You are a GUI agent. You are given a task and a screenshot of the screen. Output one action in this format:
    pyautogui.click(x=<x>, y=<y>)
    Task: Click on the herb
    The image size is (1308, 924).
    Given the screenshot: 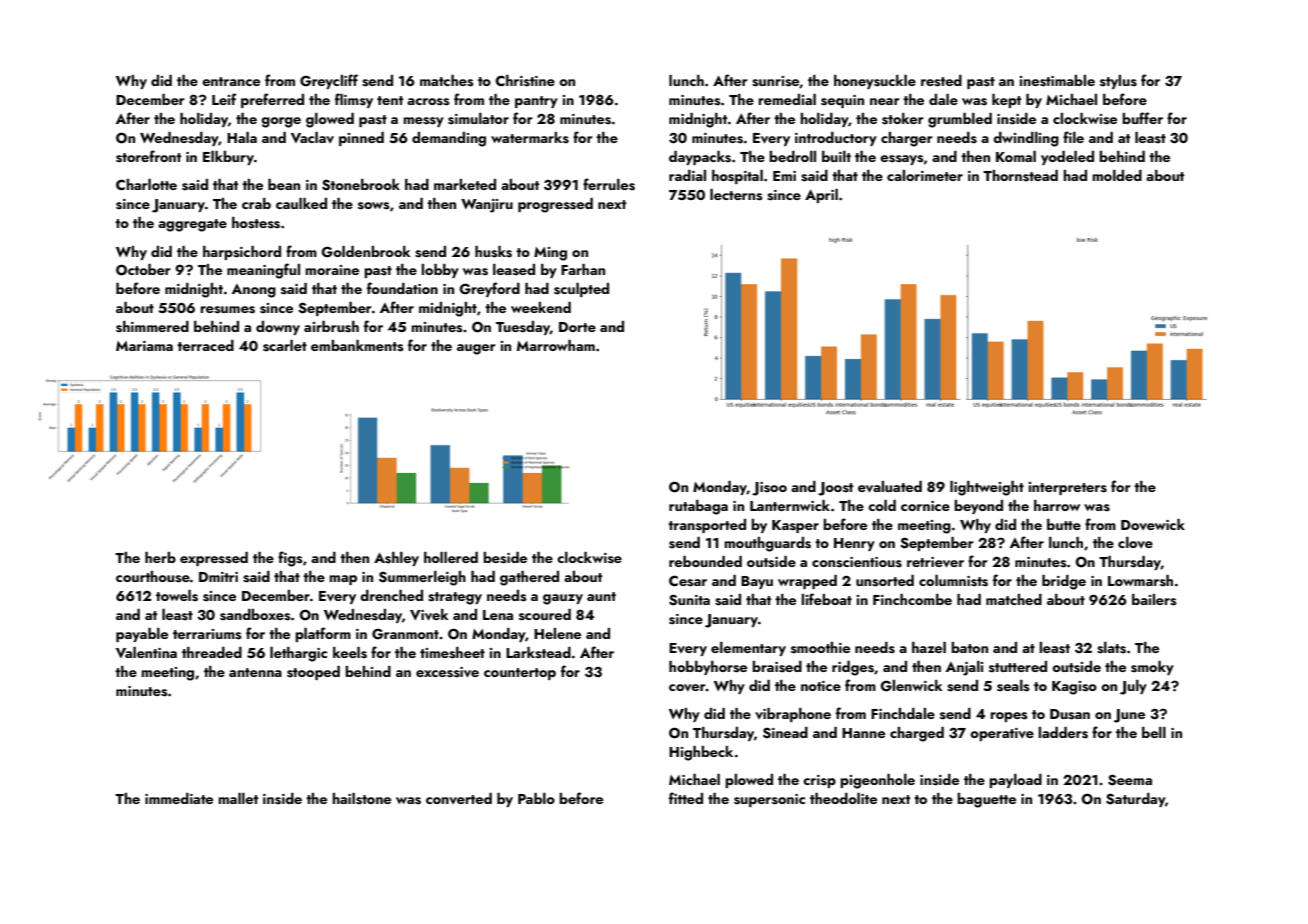 What is the action you would take?
    pyautogui.click(x=160, y=557)
